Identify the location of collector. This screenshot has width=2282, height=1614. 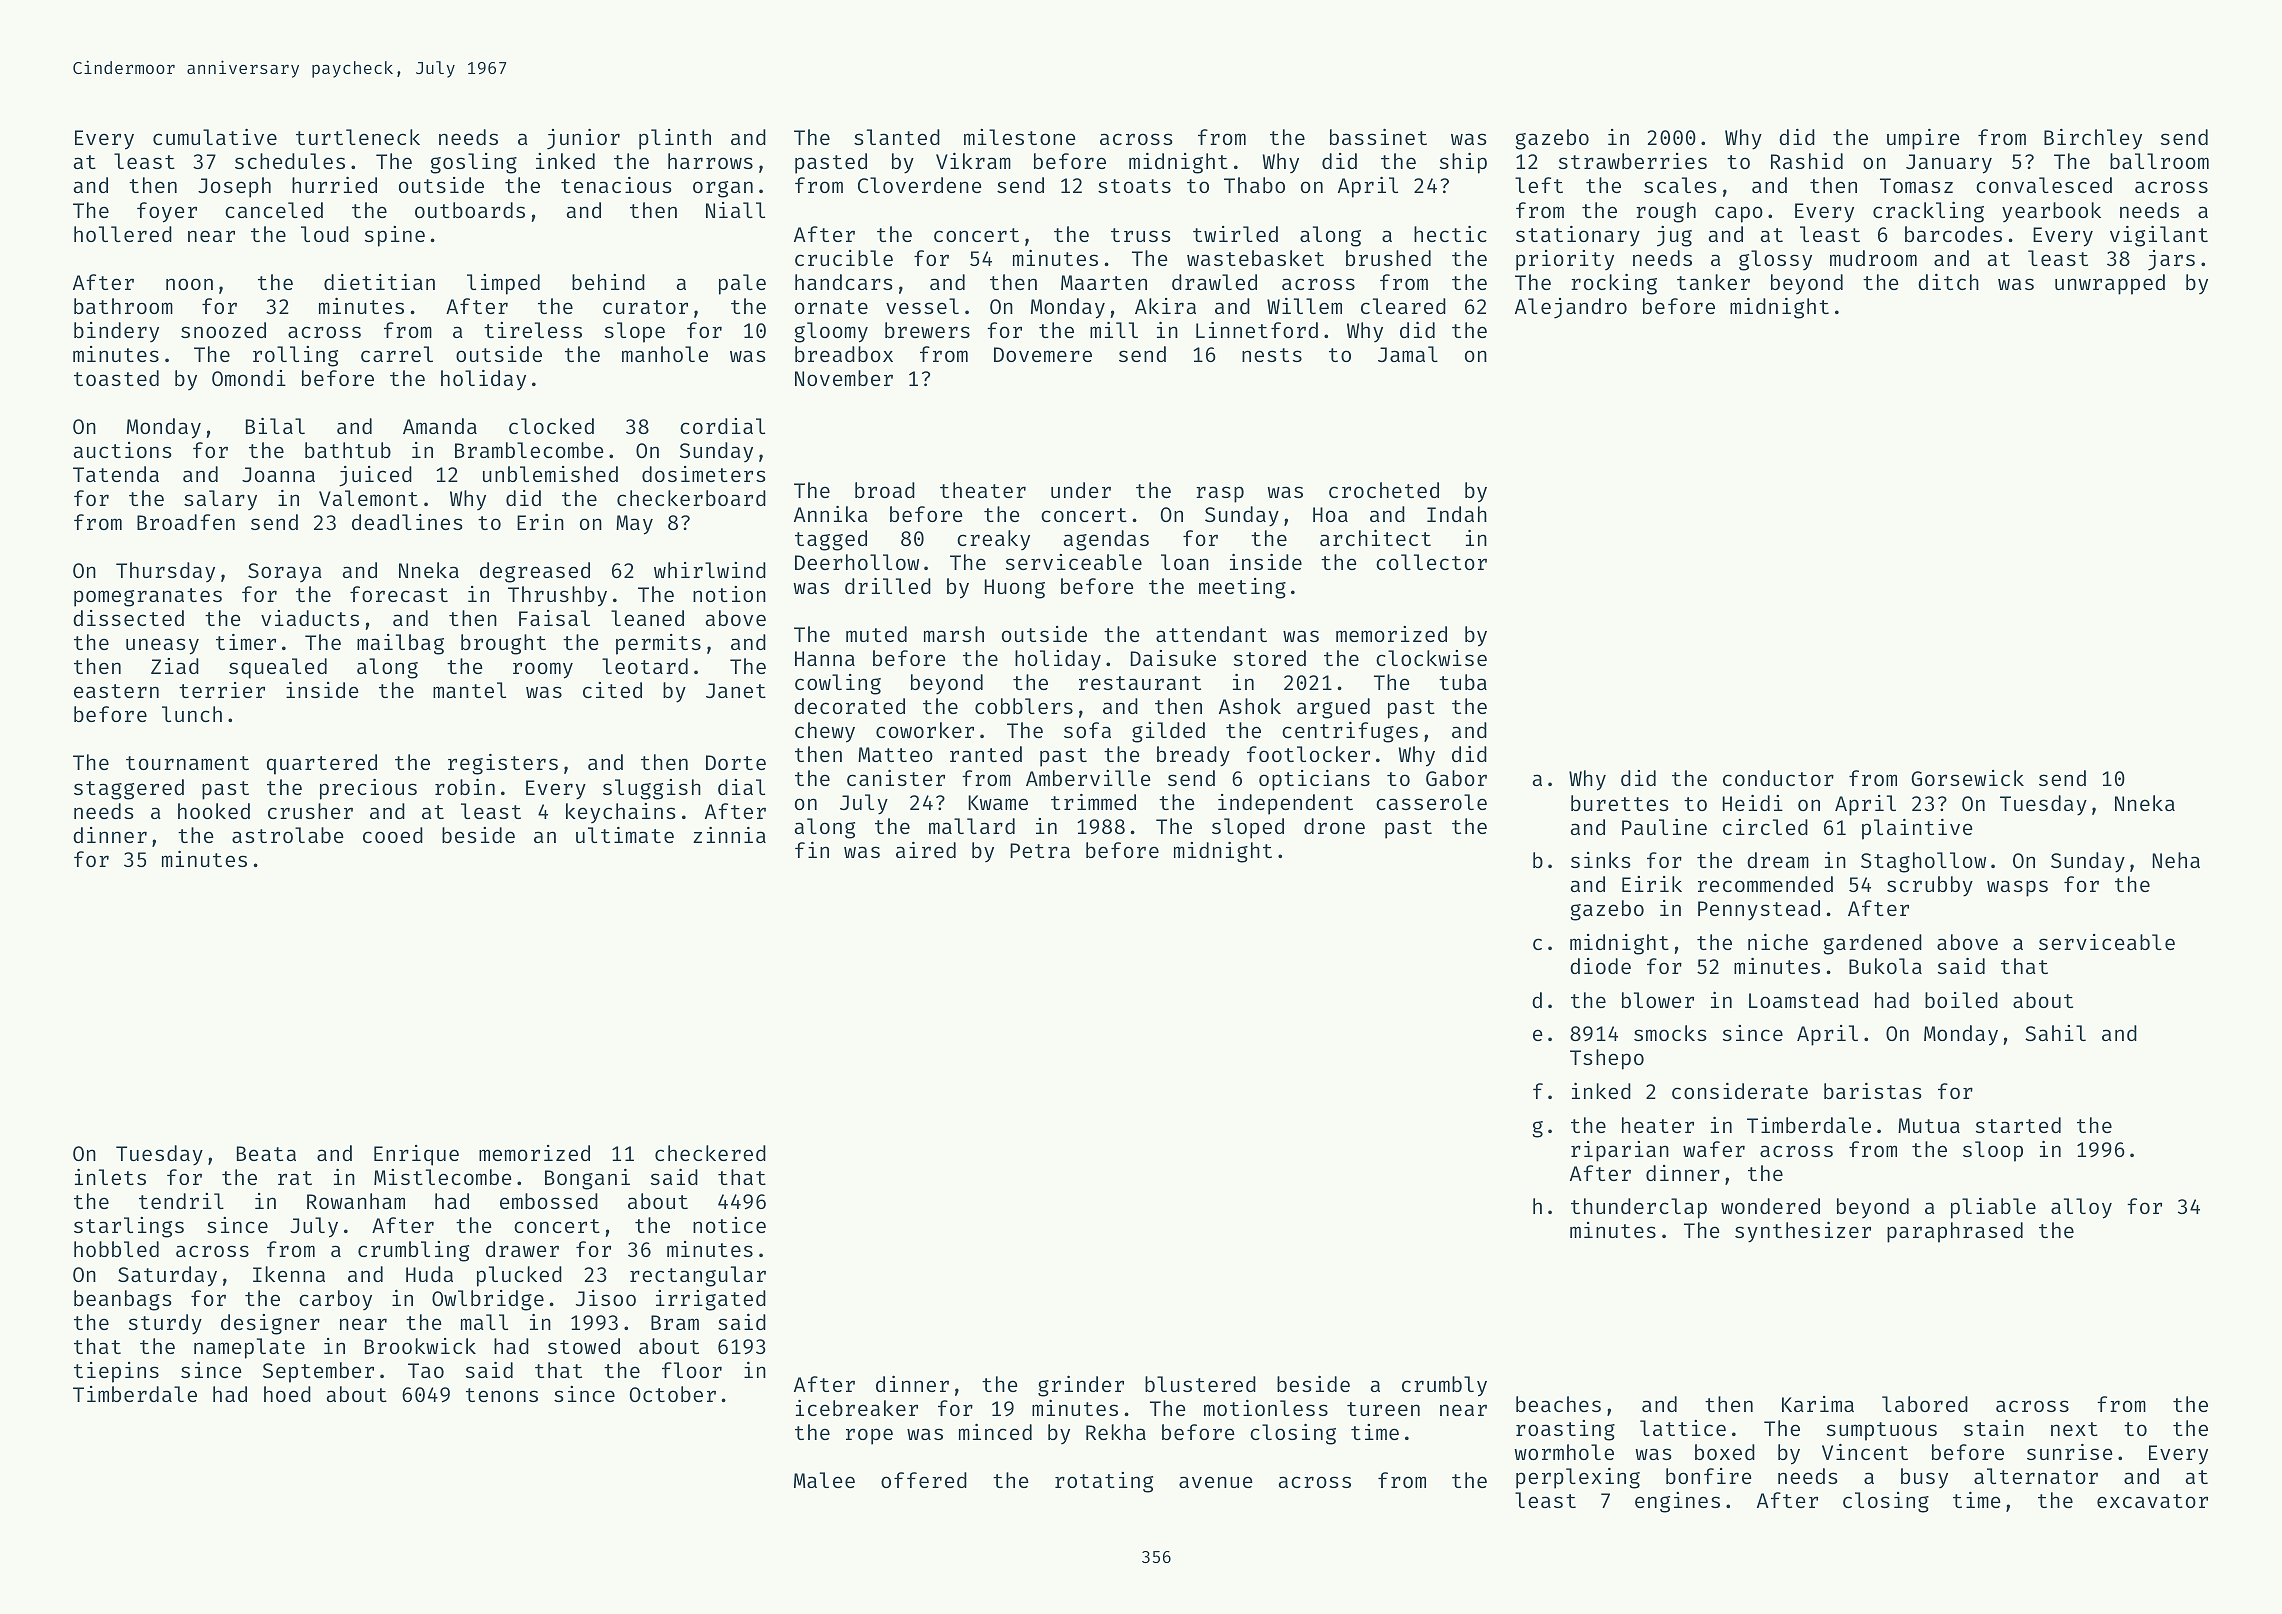
(1431, 562).
